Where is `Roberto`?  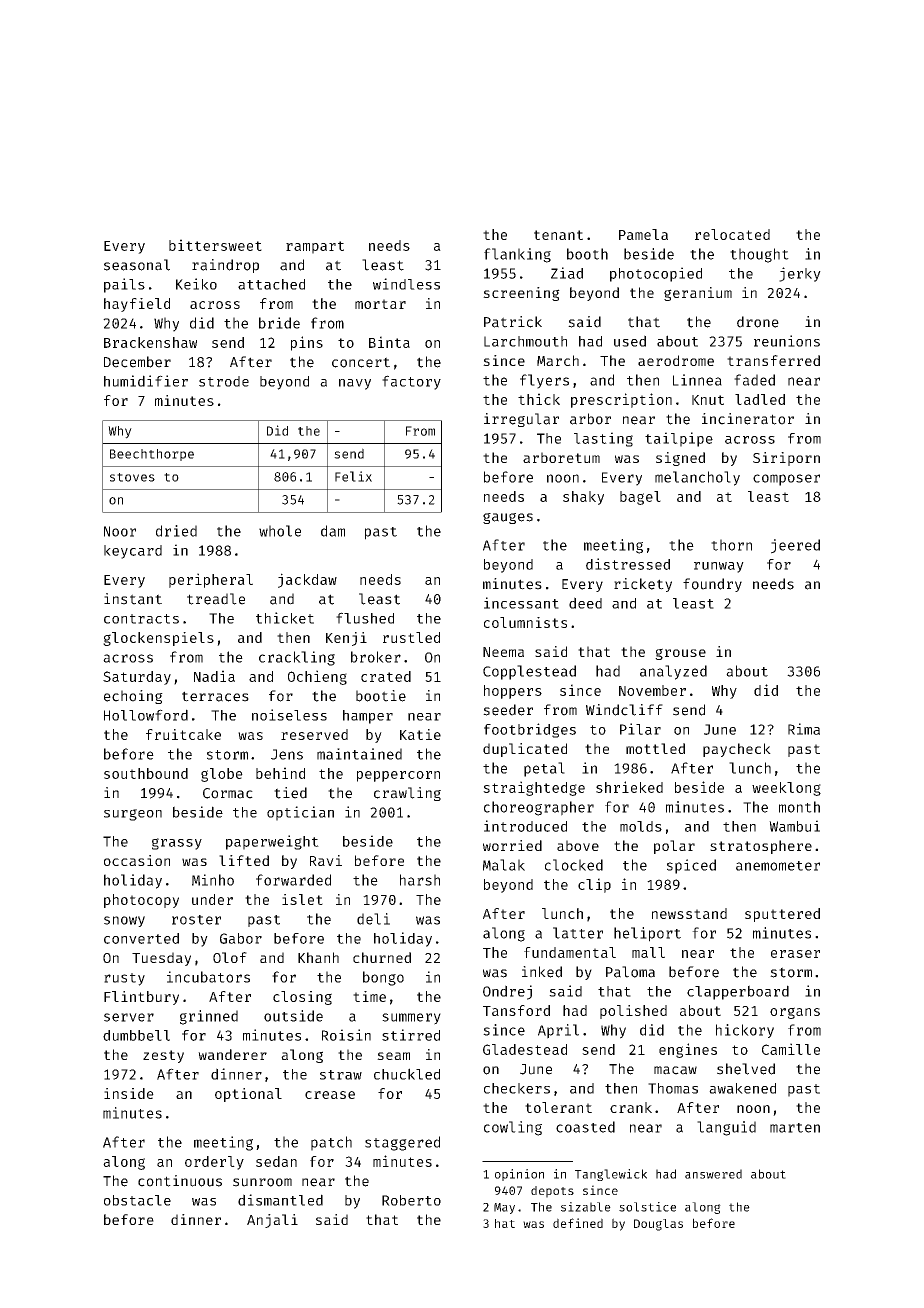
Roberto is located at coordinates (411, 1200).
